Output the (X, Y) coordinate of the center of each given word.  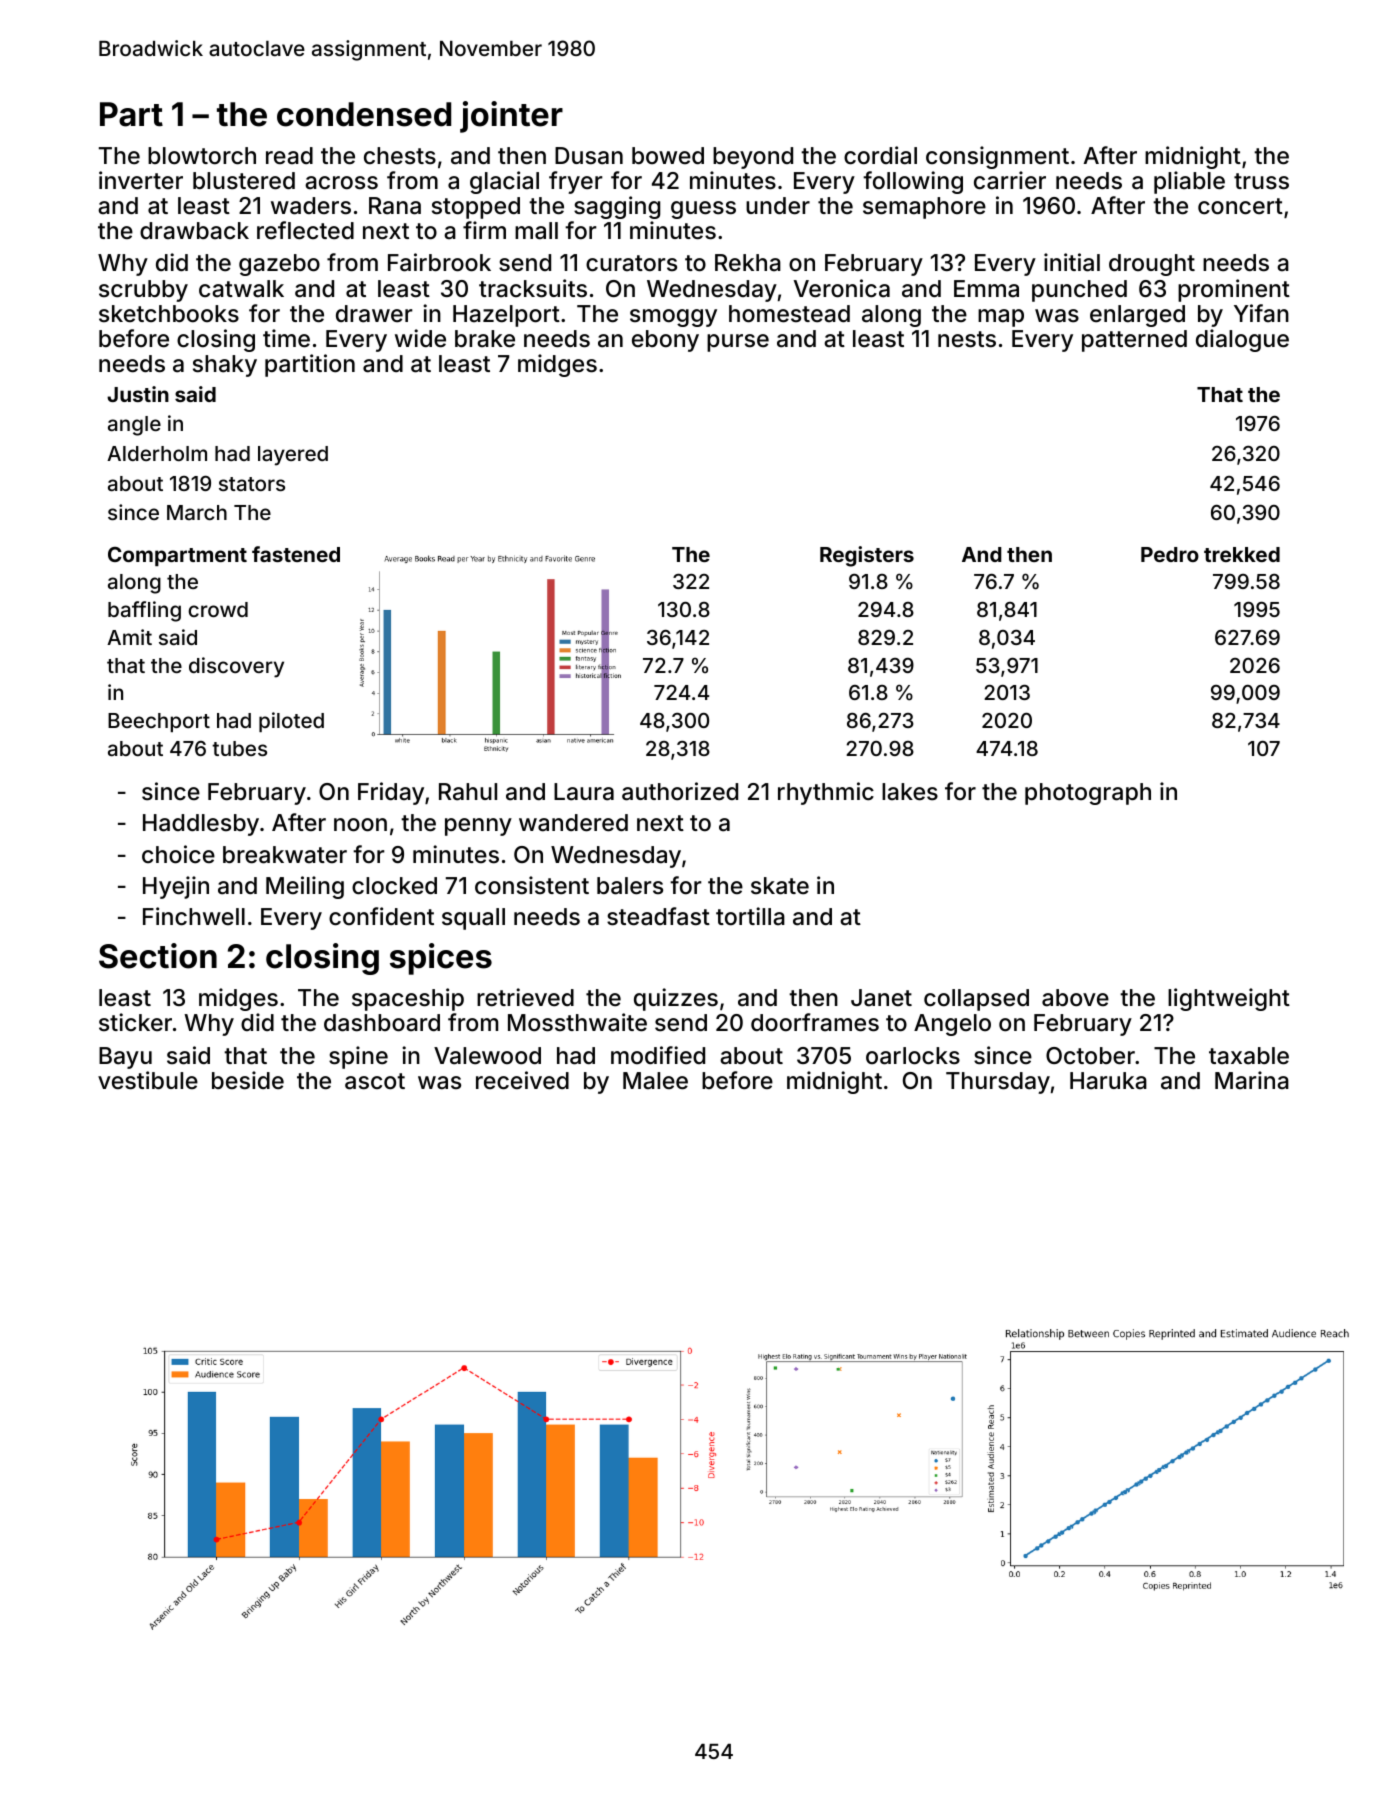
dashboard (382, 1023)
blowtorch (202, 156)
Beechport (159, 722)
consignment (997, 157)
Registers (867, 556)
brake (485, 339)
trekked (1242, 554)
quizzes (676, 999)
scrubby (143, 291)
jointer (511, 117)
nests (967, 339)
